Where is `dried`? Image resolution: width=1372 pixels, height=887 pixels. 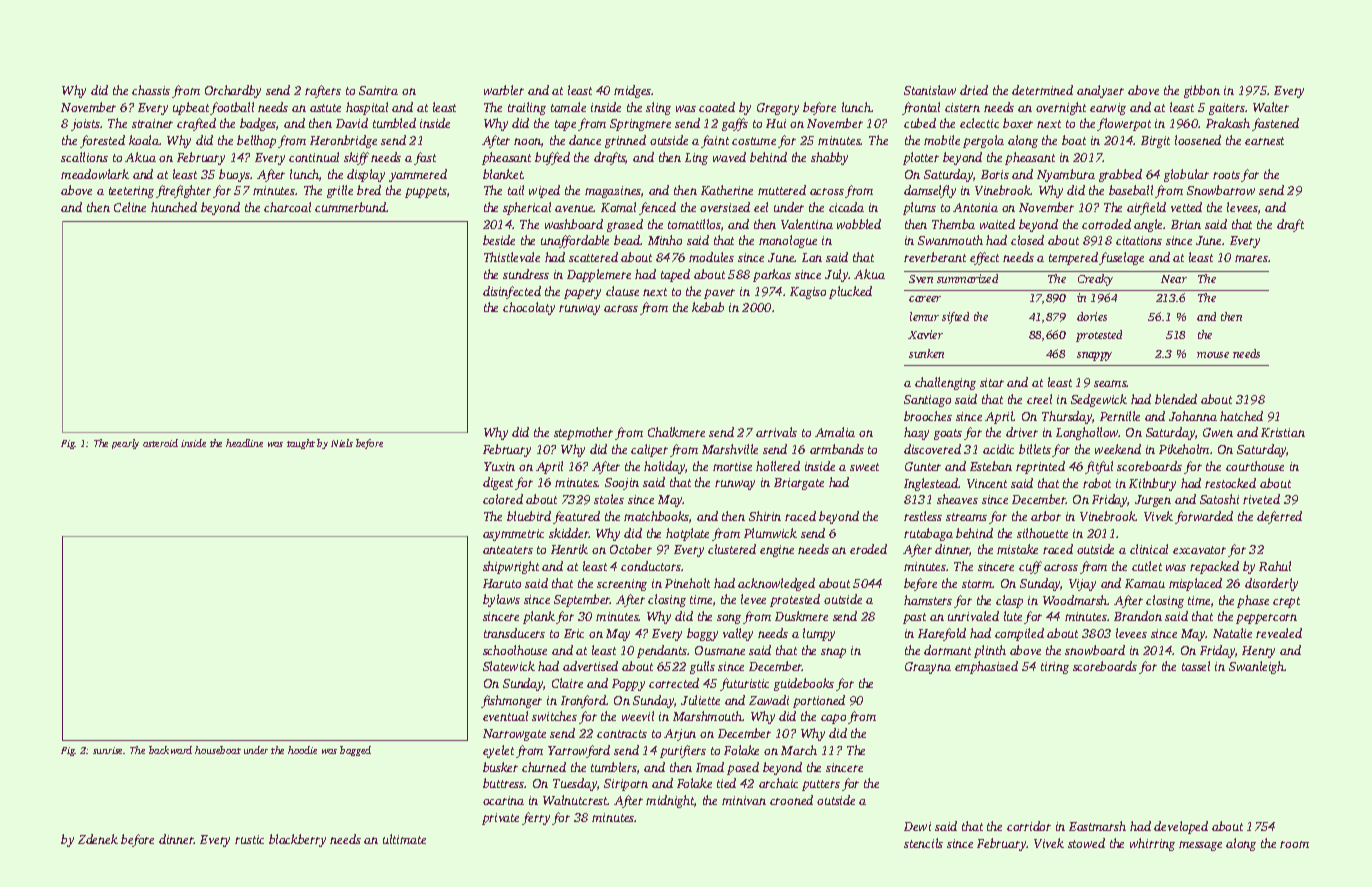
dried is located at coordinates (974, 90).
